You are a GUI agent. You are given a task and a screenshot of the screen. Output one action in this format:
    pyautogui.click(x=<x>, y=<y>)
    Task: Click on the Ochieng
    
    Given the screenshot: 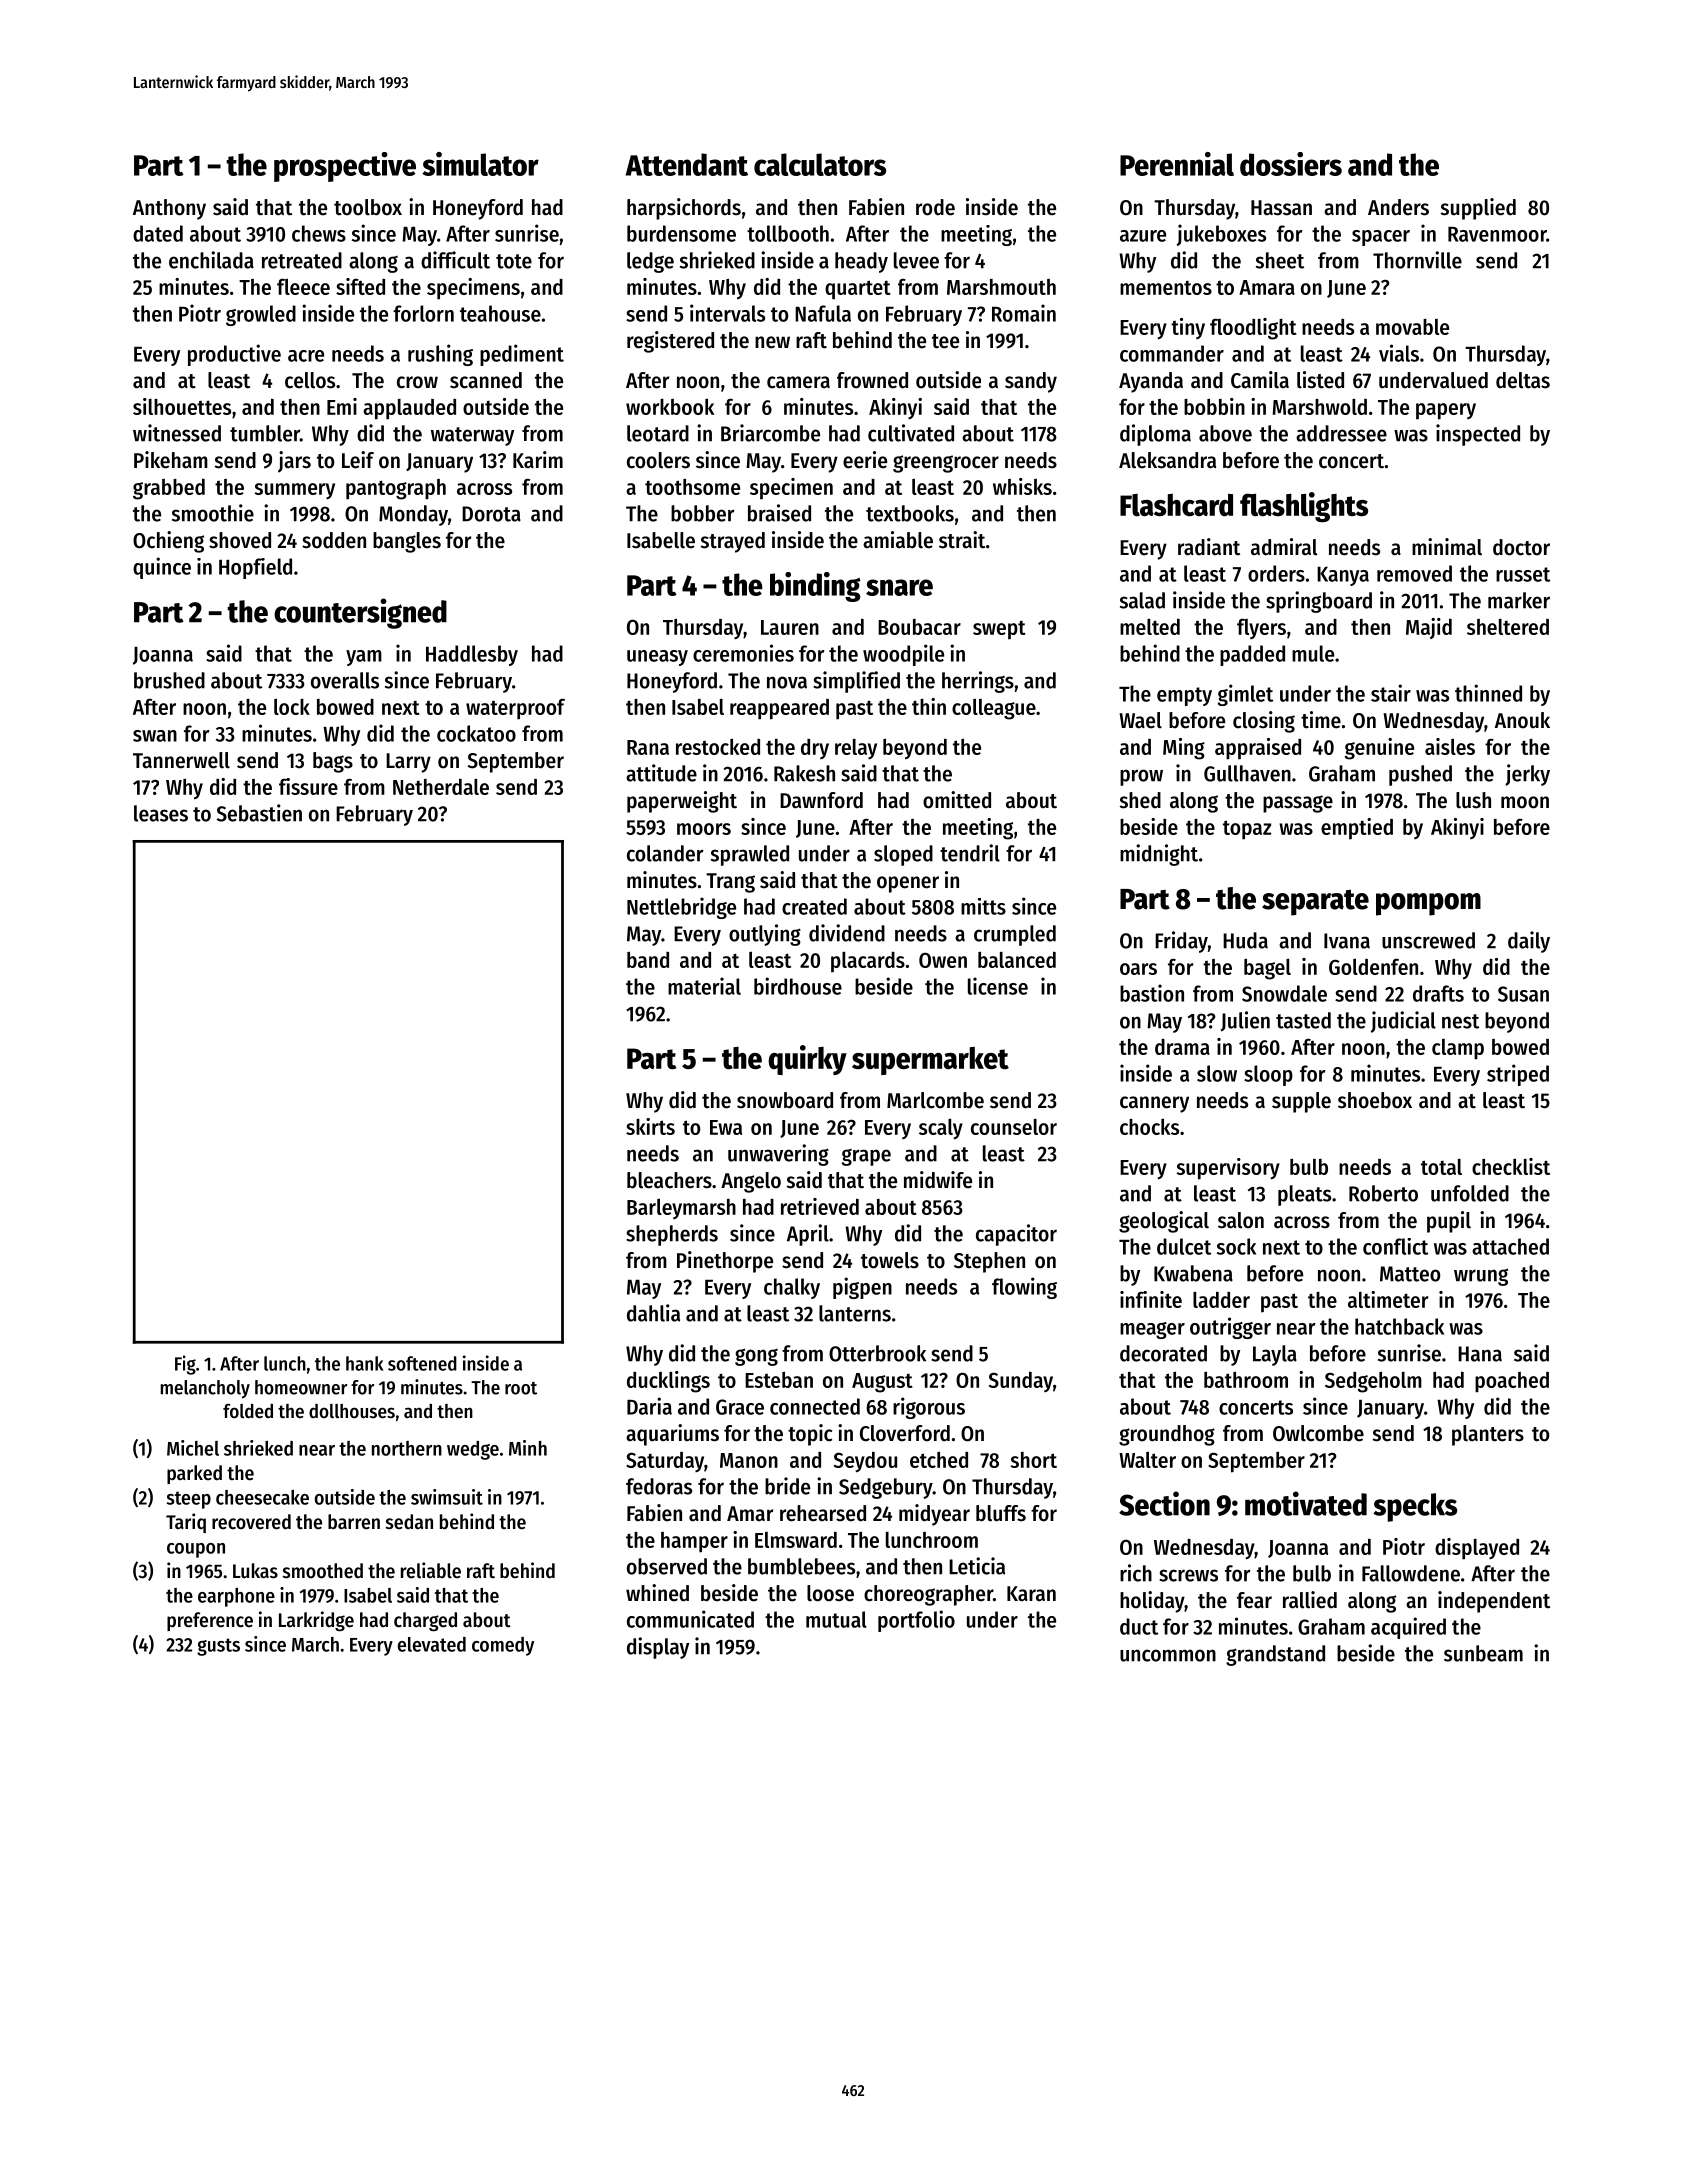 What is the action you would take?
    pyautogui.click(x=168, y=542)
